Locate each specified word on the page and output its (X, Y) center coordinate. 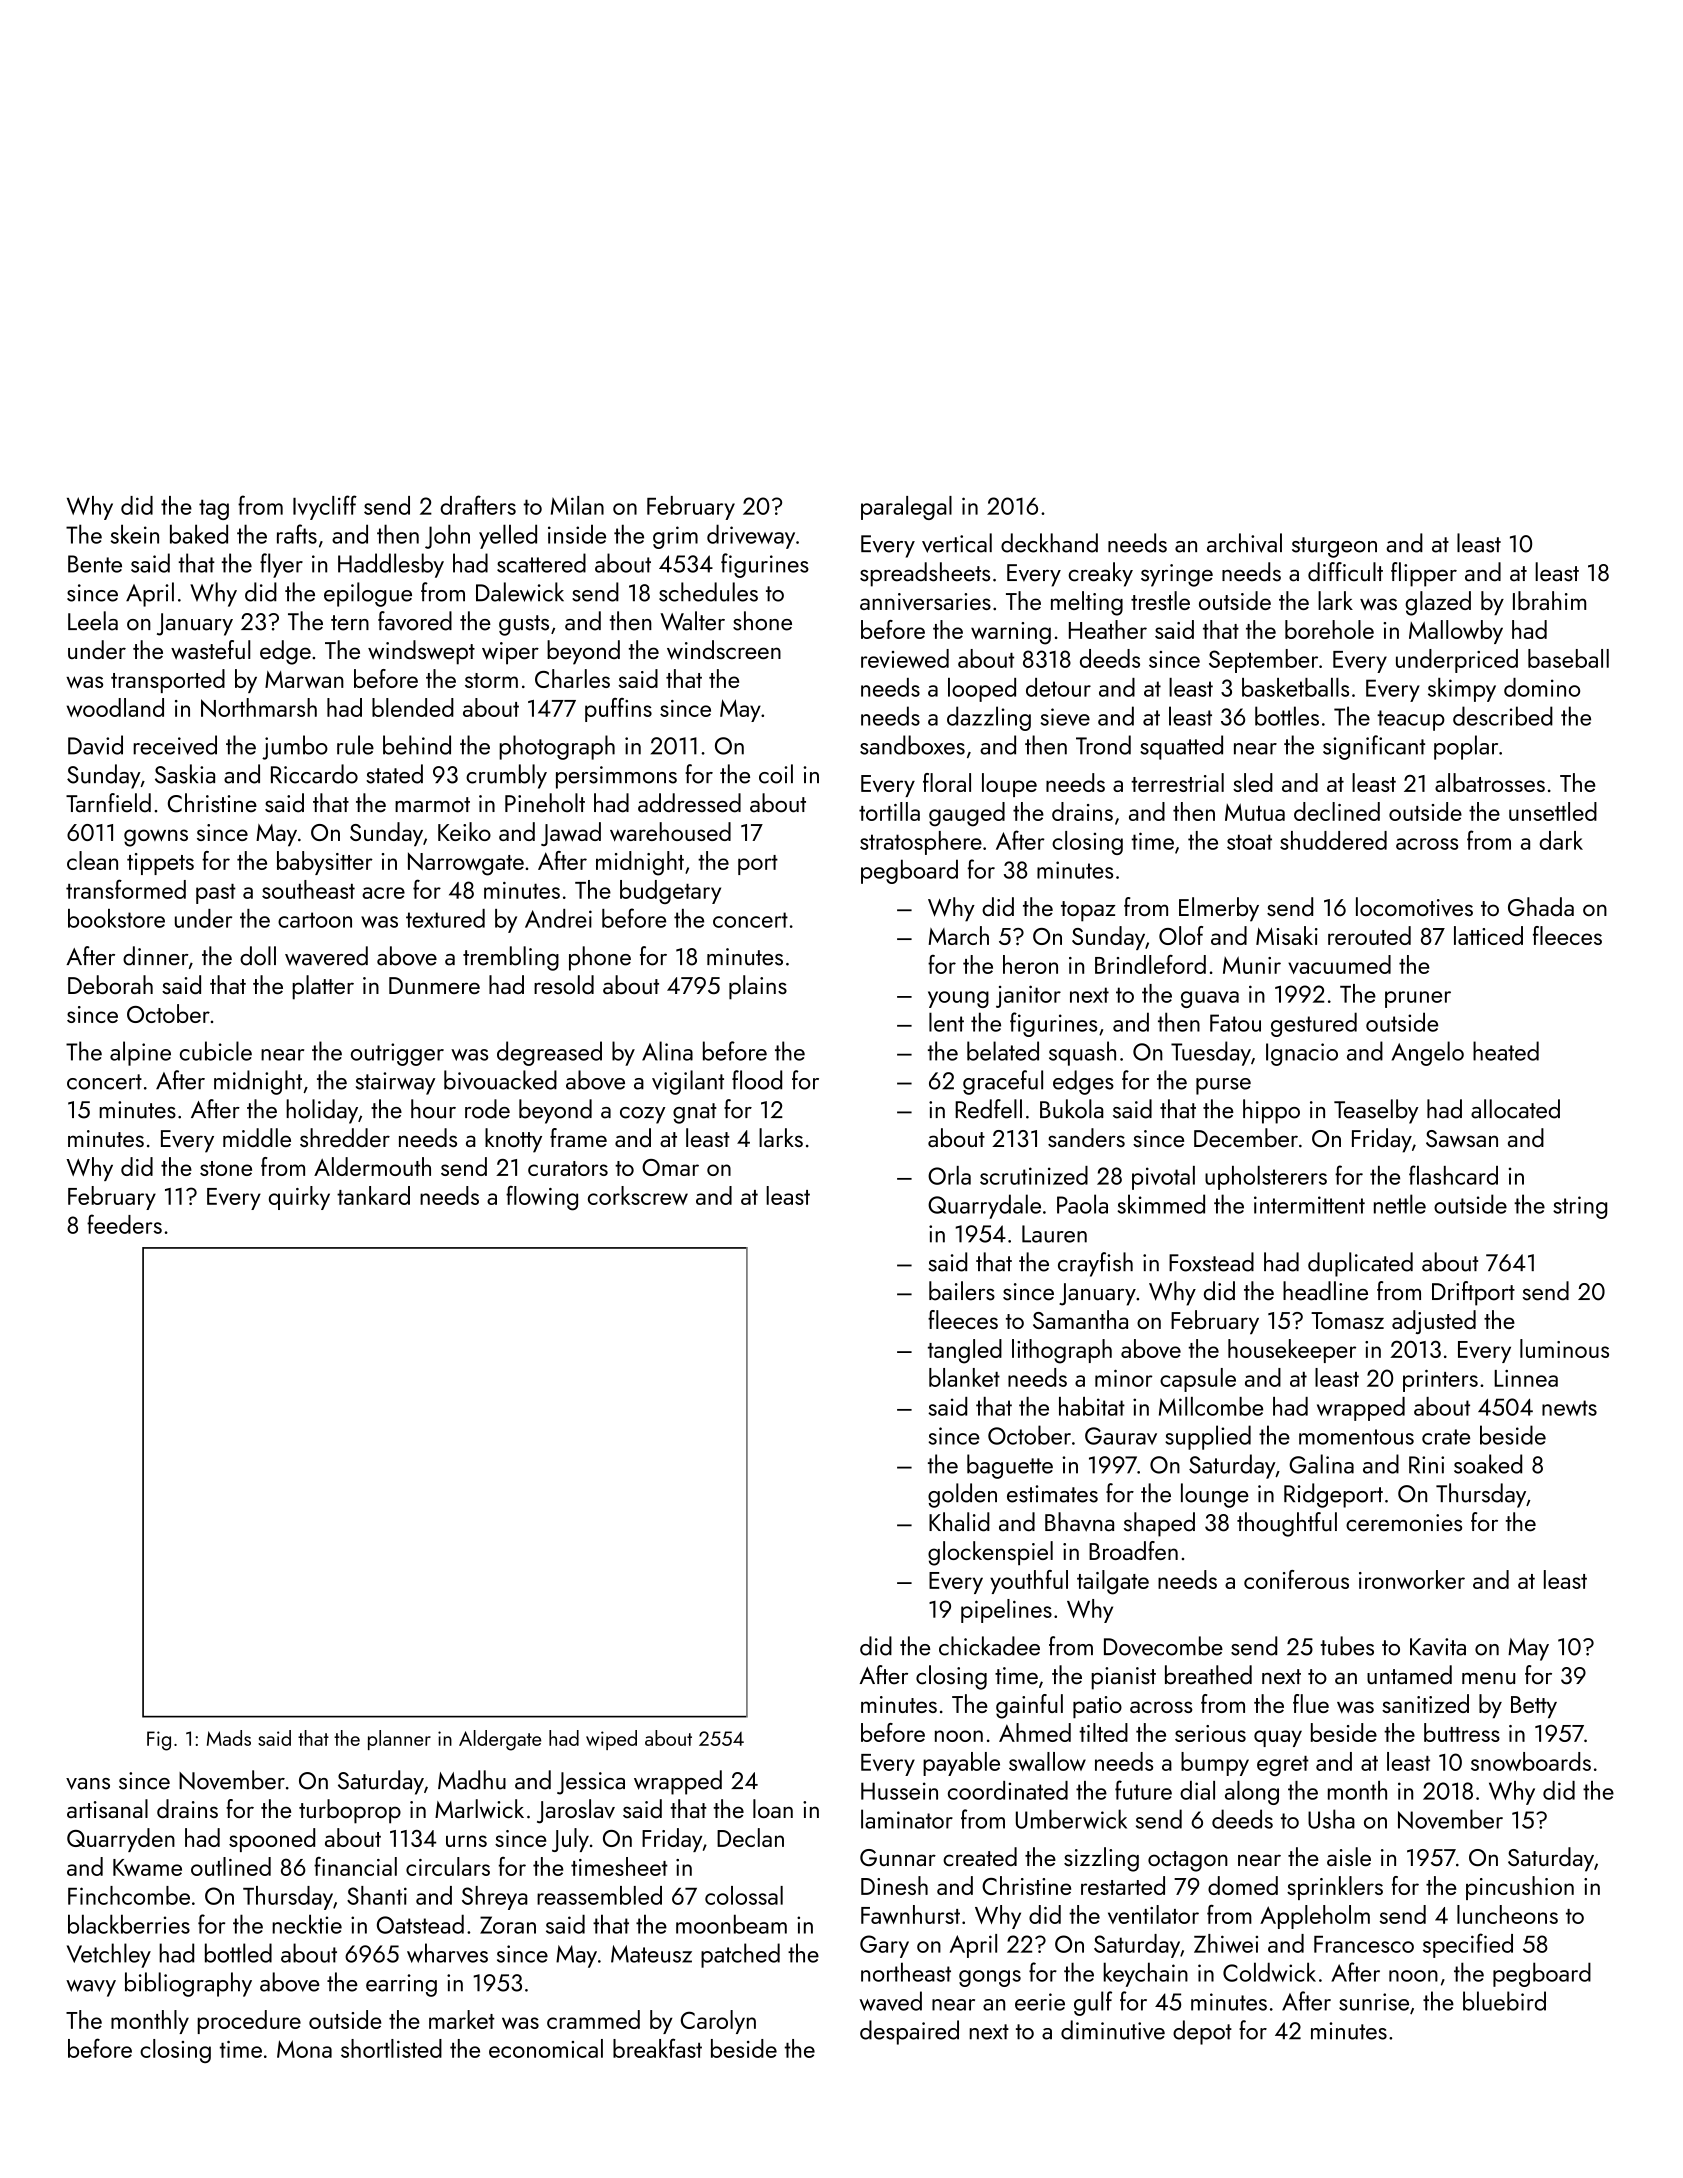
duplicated (1360, 1264)
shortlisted (391, 2048)
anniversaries (925, 602)
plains (758, 987)
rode (487, 1109)
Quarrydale (984, 1206)
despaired (909, 2032)
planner (399, 1740)
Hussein (899, 1791)
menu (1488, 1679)
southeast (308, 889)
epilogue (368, 594)
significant (1374, 747)
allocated (1515, 1109)
